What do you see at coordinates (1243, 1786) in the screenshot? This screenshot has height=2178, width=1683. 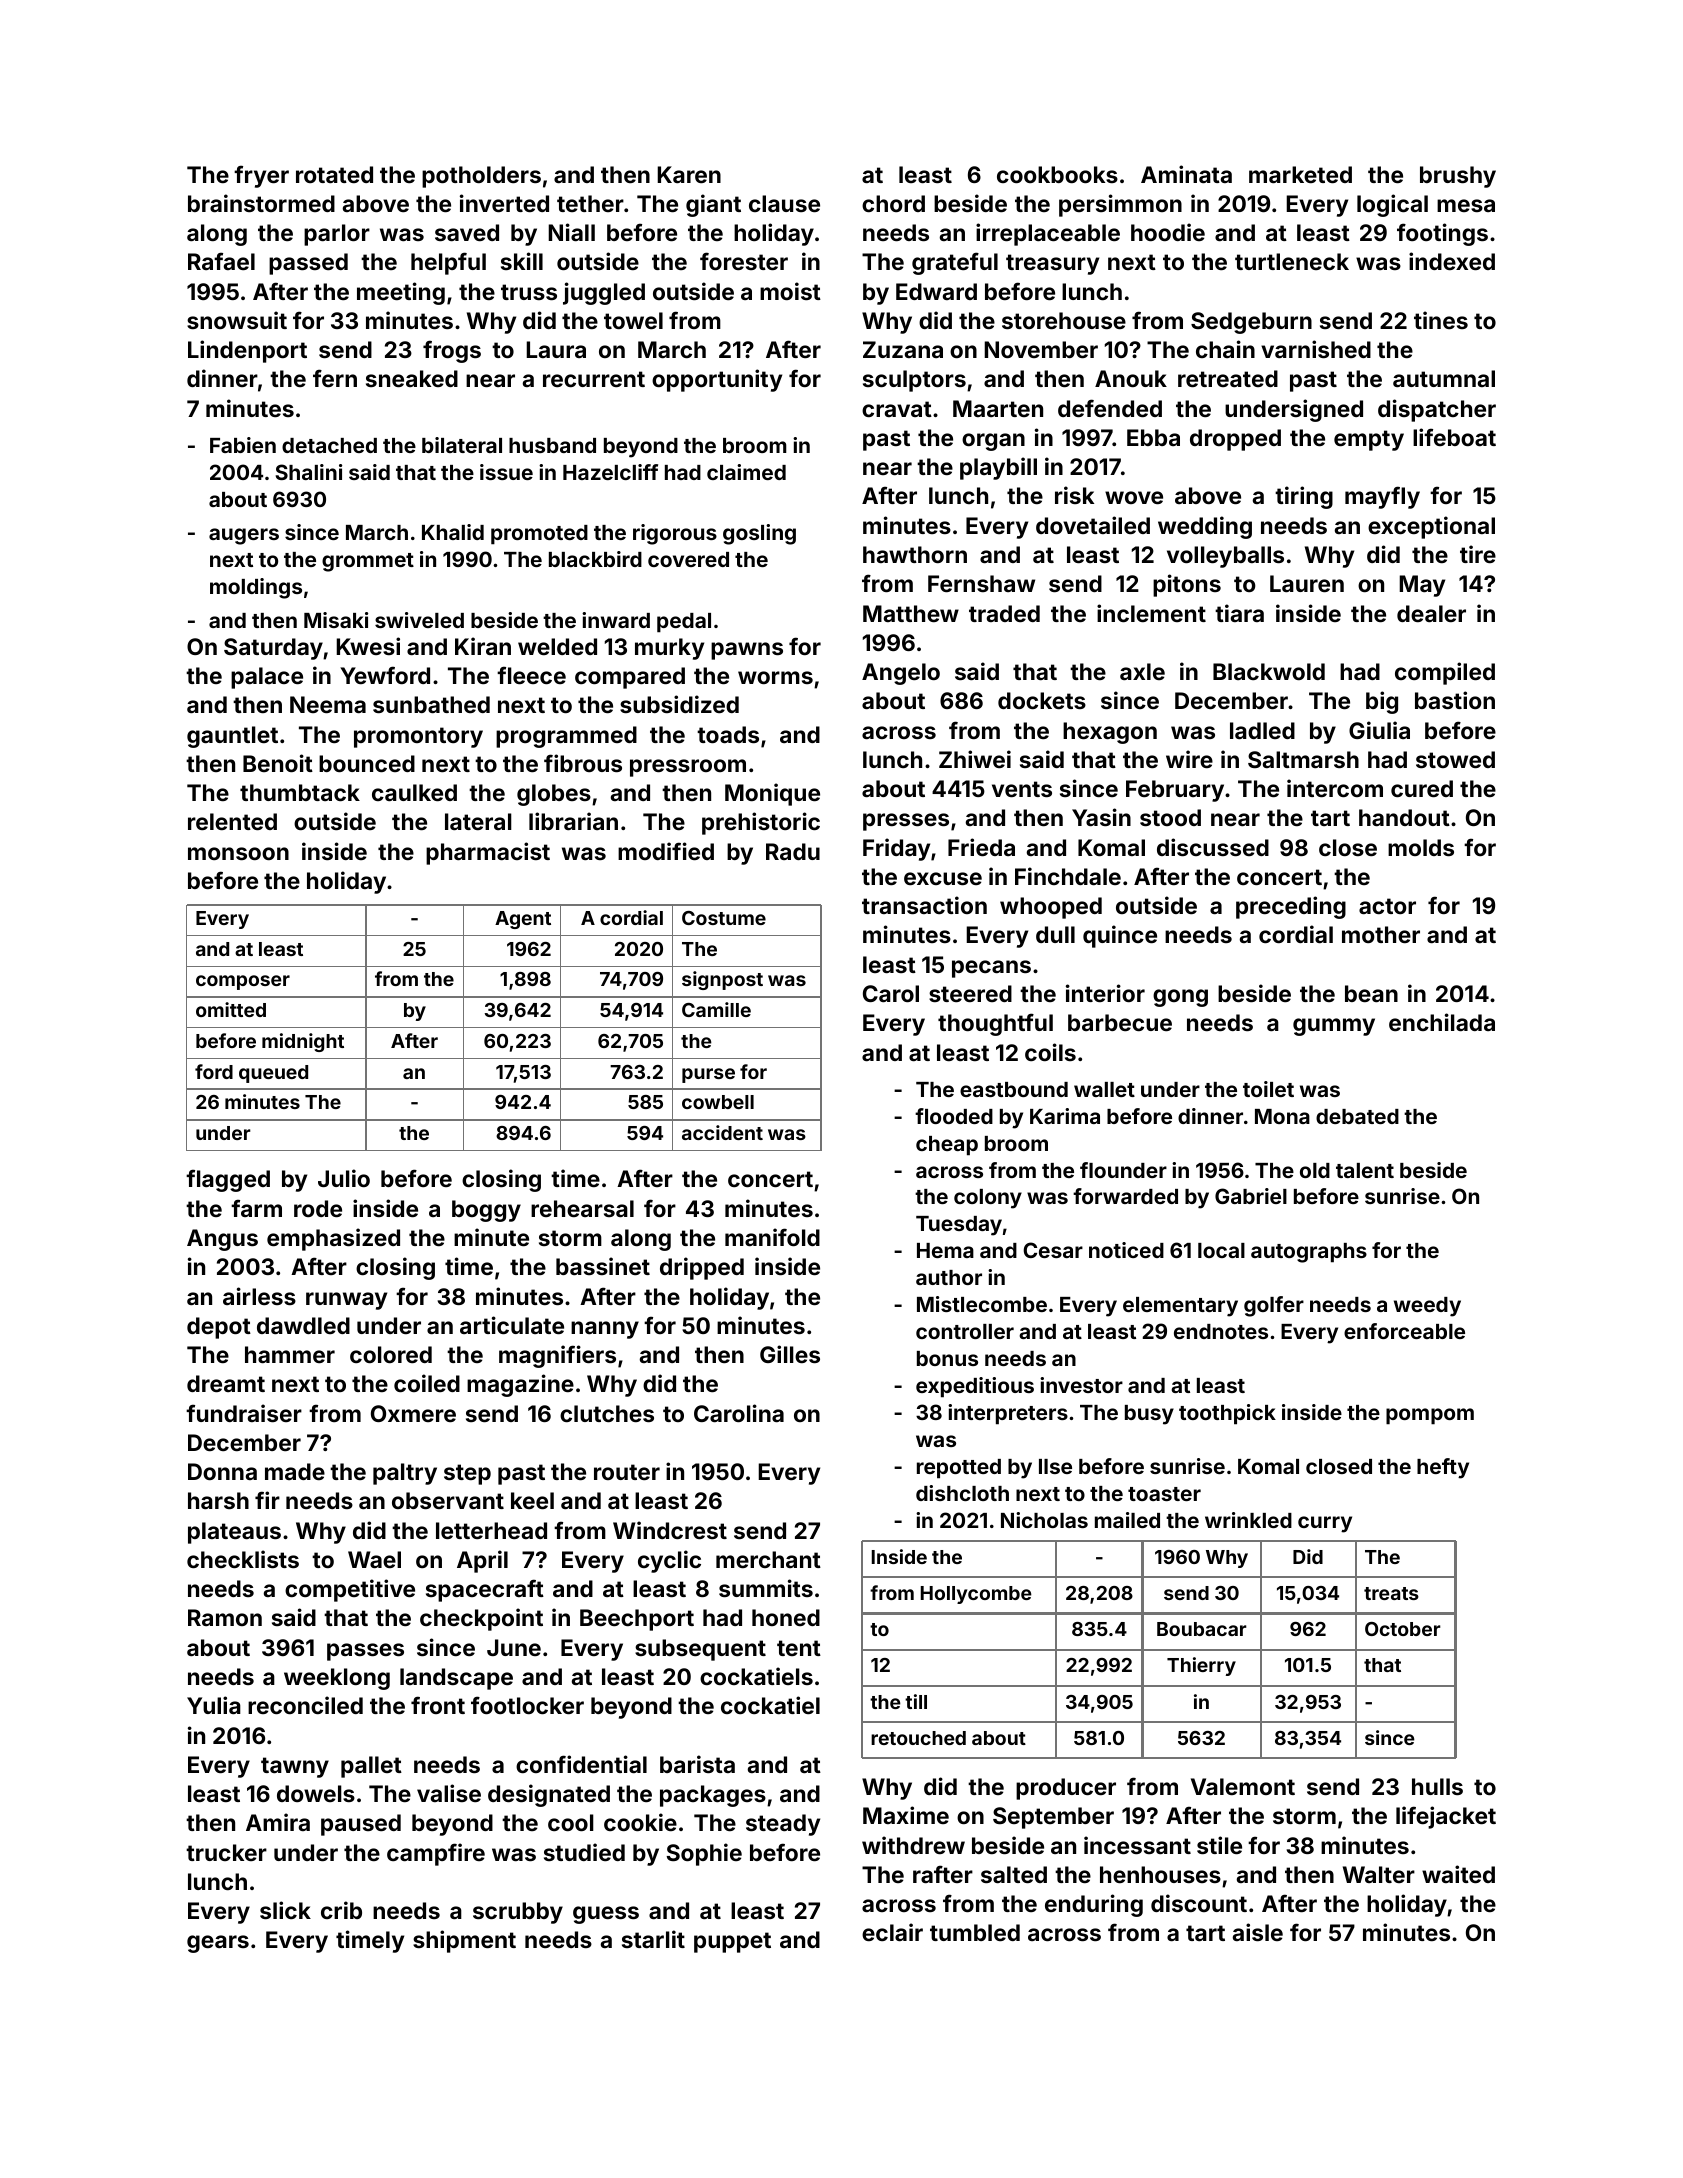 I see `Valemont` at bounding box center [1243, 1786].
